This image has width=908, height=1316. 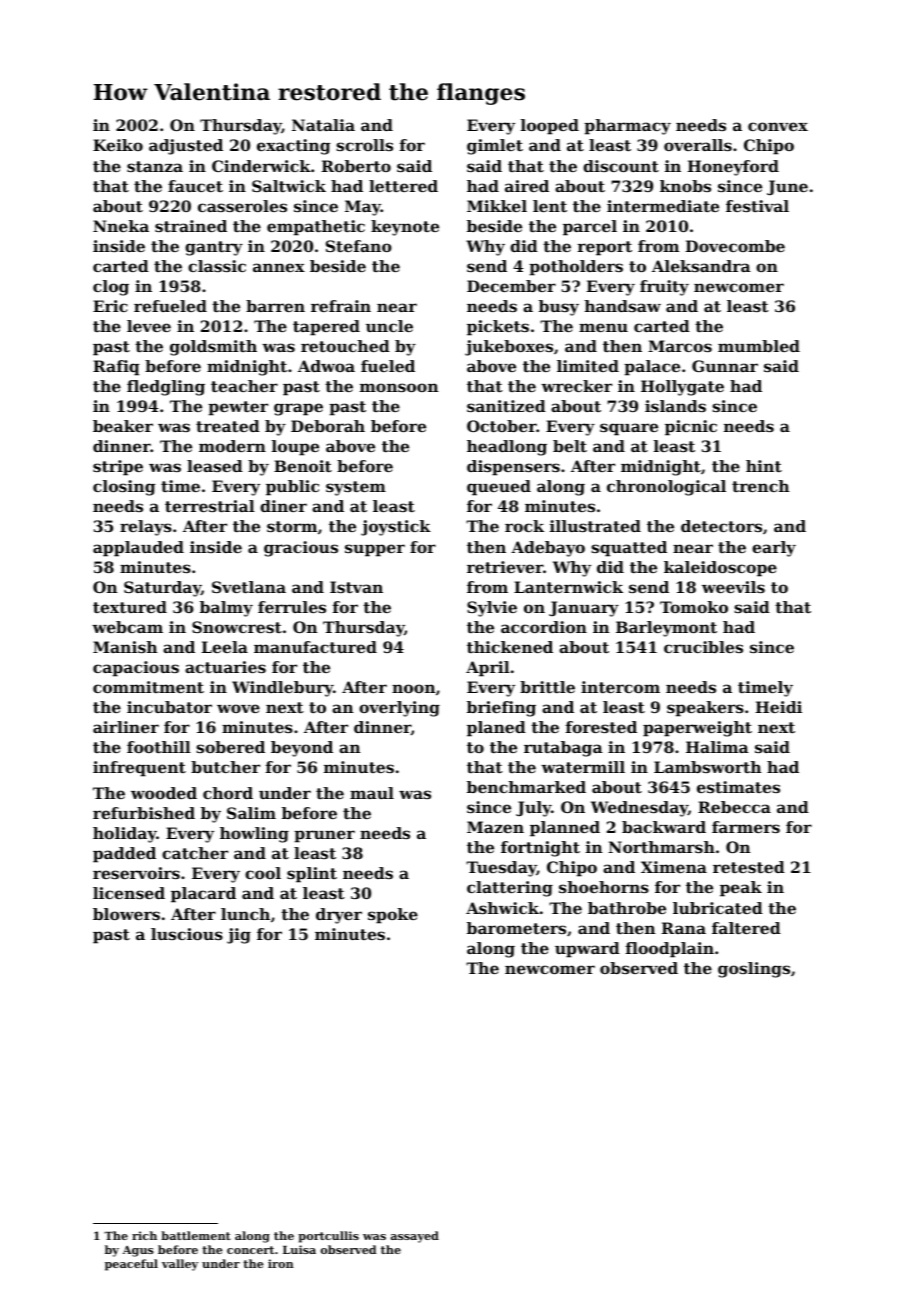 What do you see at coordinates (403, 186) in the image?
I see `lettered` at bounding box center [403, 186].
